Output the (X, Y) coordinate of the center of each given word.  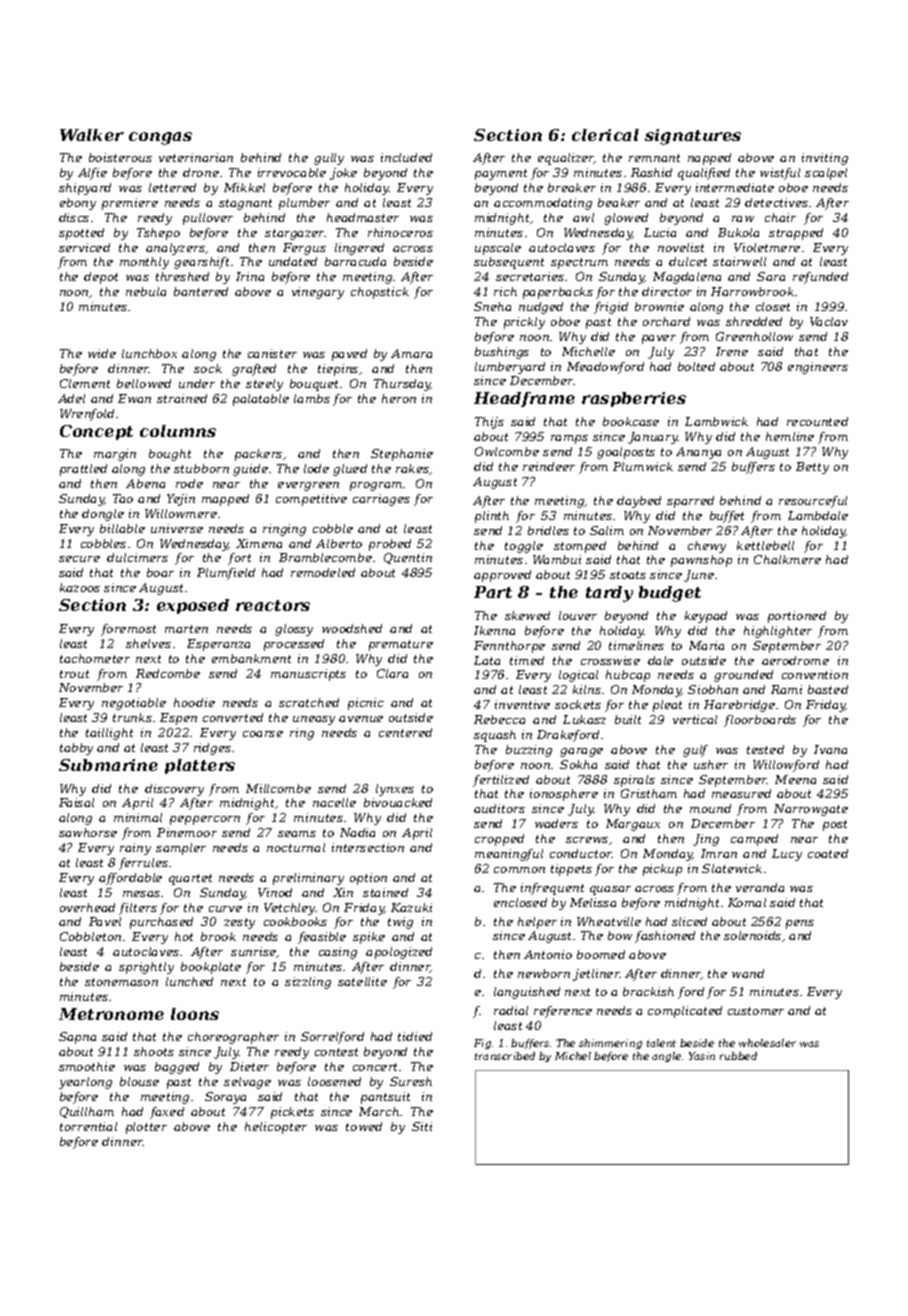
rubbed (738, 1056)
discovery (174, 790)
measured (741, 793)
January (653, 438)
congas (160, 138)
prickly (524, 323)
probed (390, 545)
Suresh (411, 1081)
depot (101, 278)
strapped (796, 234)
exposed (193, 606)
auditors (499, 808)
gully (329, 159)
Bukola (738, 232)
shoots (154, 1051)
